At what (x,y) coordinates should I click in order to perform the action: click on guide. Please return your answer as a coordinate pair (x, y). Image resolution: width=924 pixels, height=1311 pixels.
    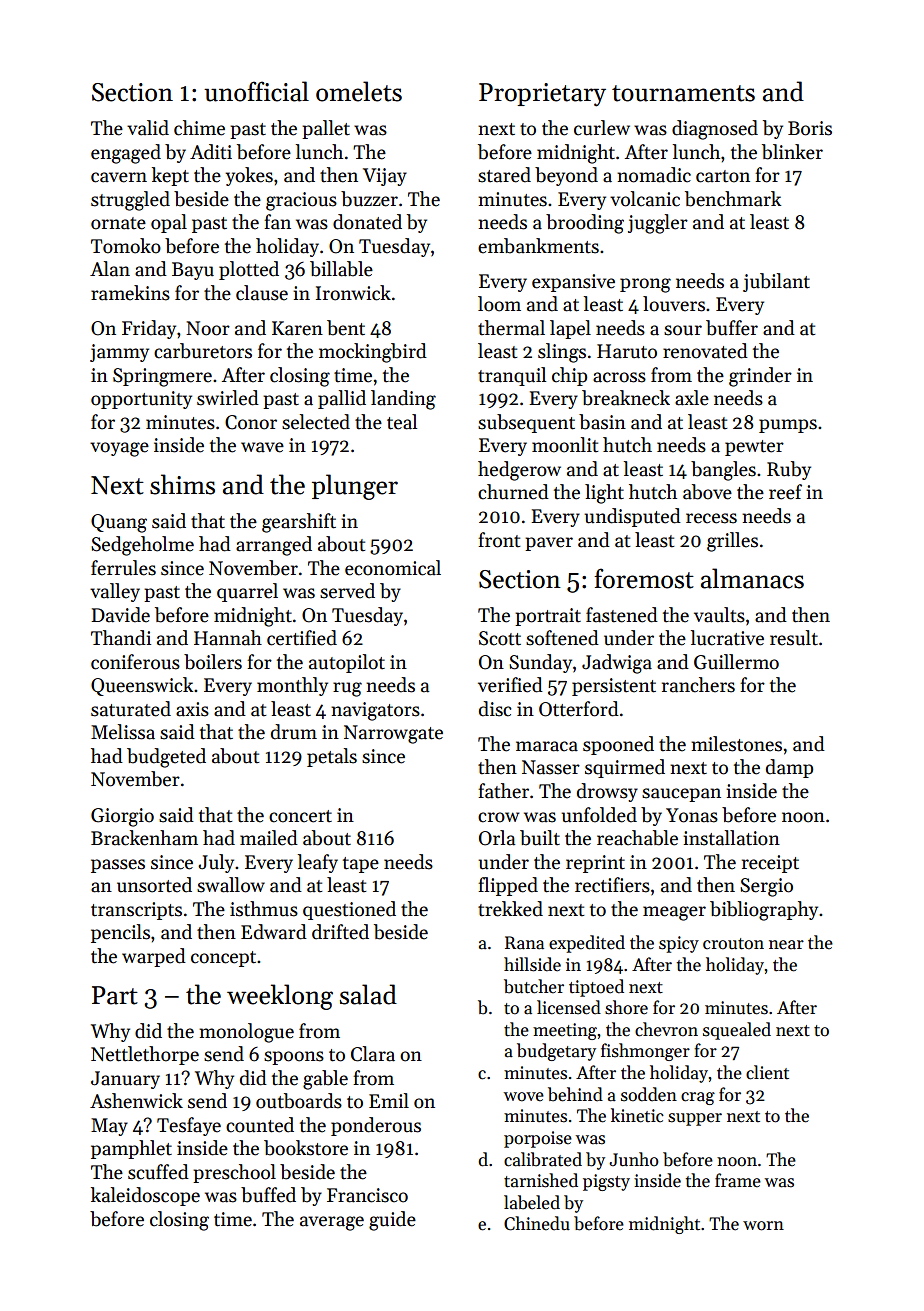
    Looking at the image, I should click on (392, 1221).
